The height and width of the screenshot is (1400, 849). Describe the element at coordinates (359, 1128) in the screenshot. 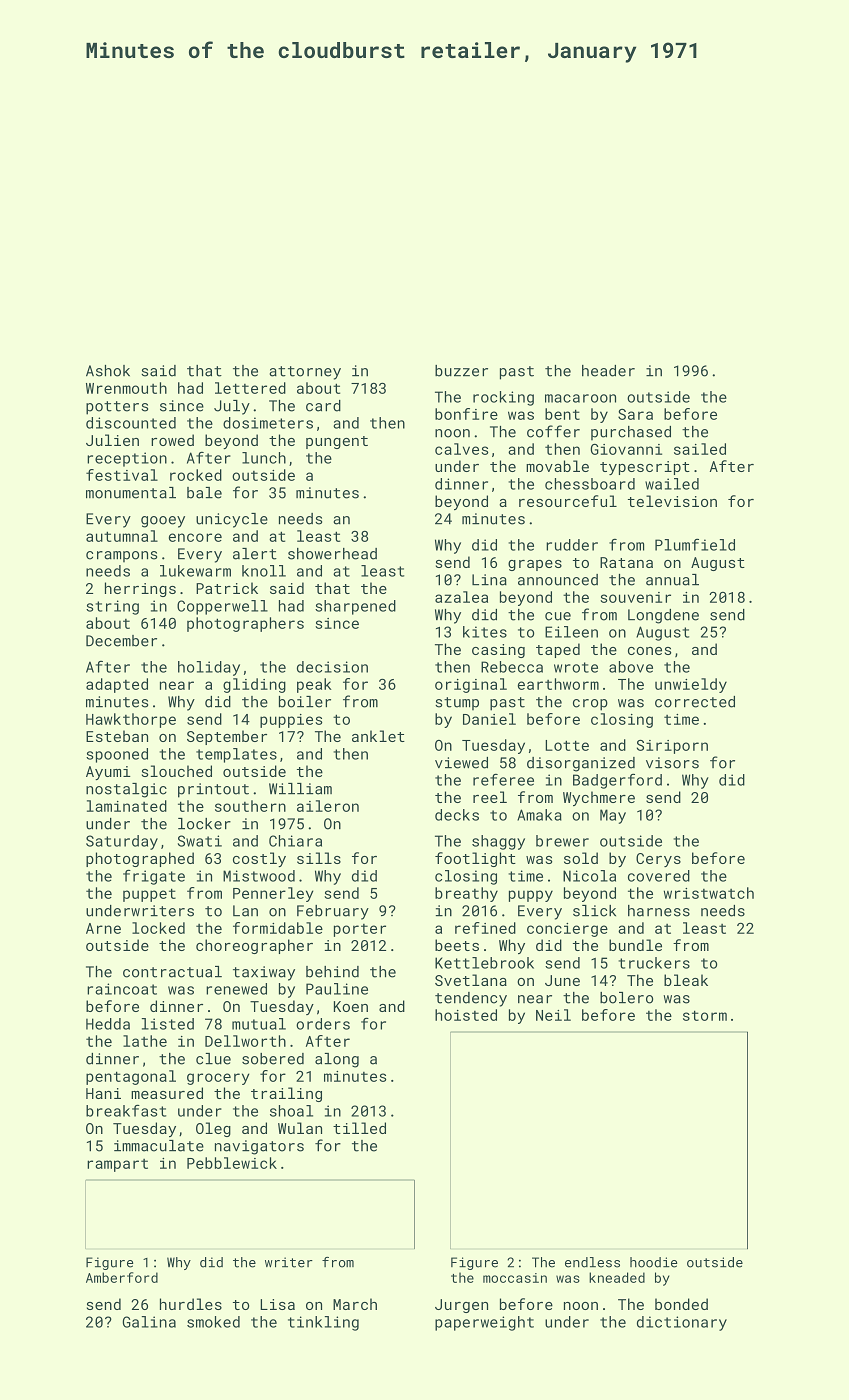

I see `tilled` at that location.
